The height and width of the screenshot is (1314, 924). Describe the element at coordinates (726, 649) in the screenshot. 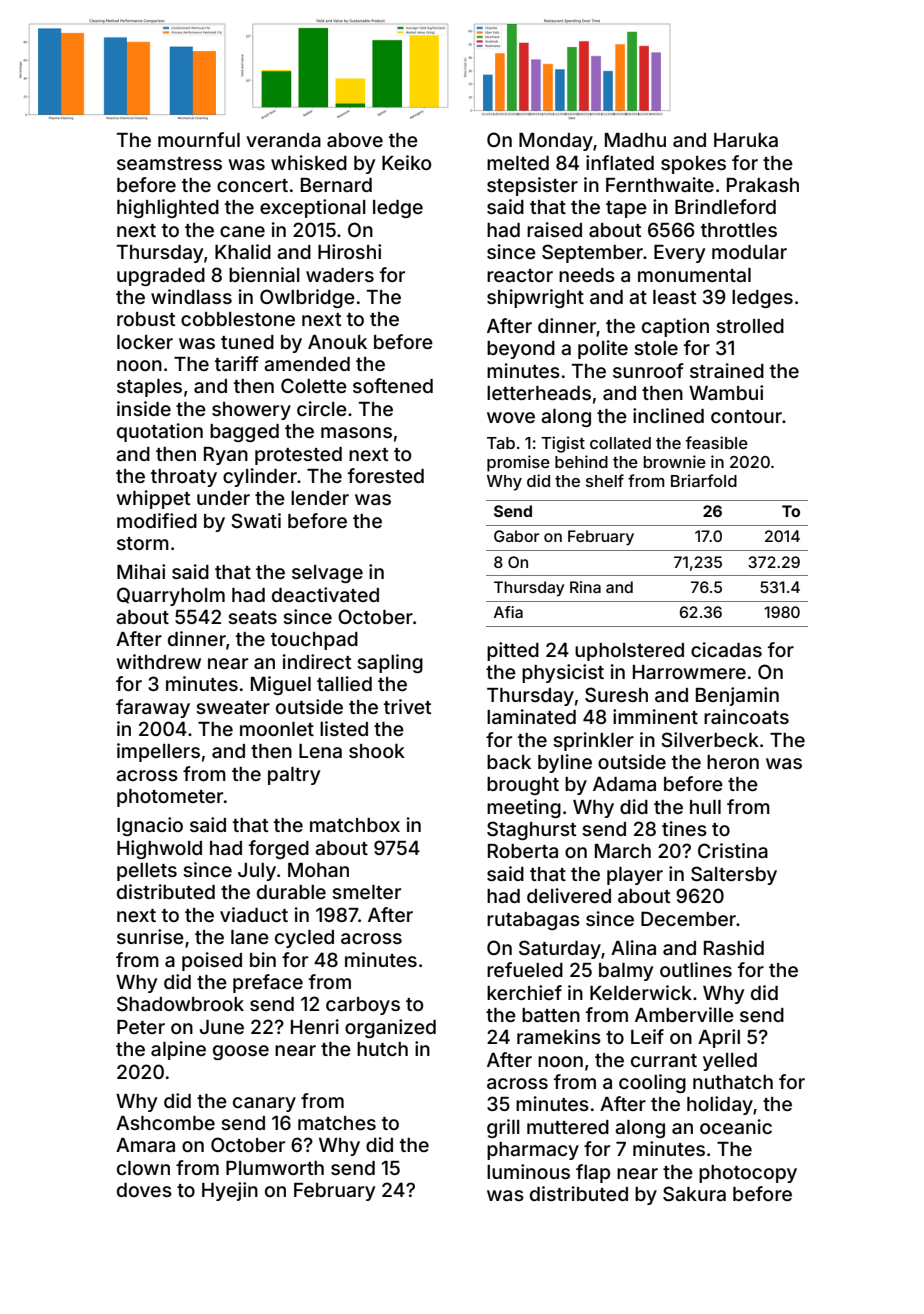

I see `cicadas` at that location.
